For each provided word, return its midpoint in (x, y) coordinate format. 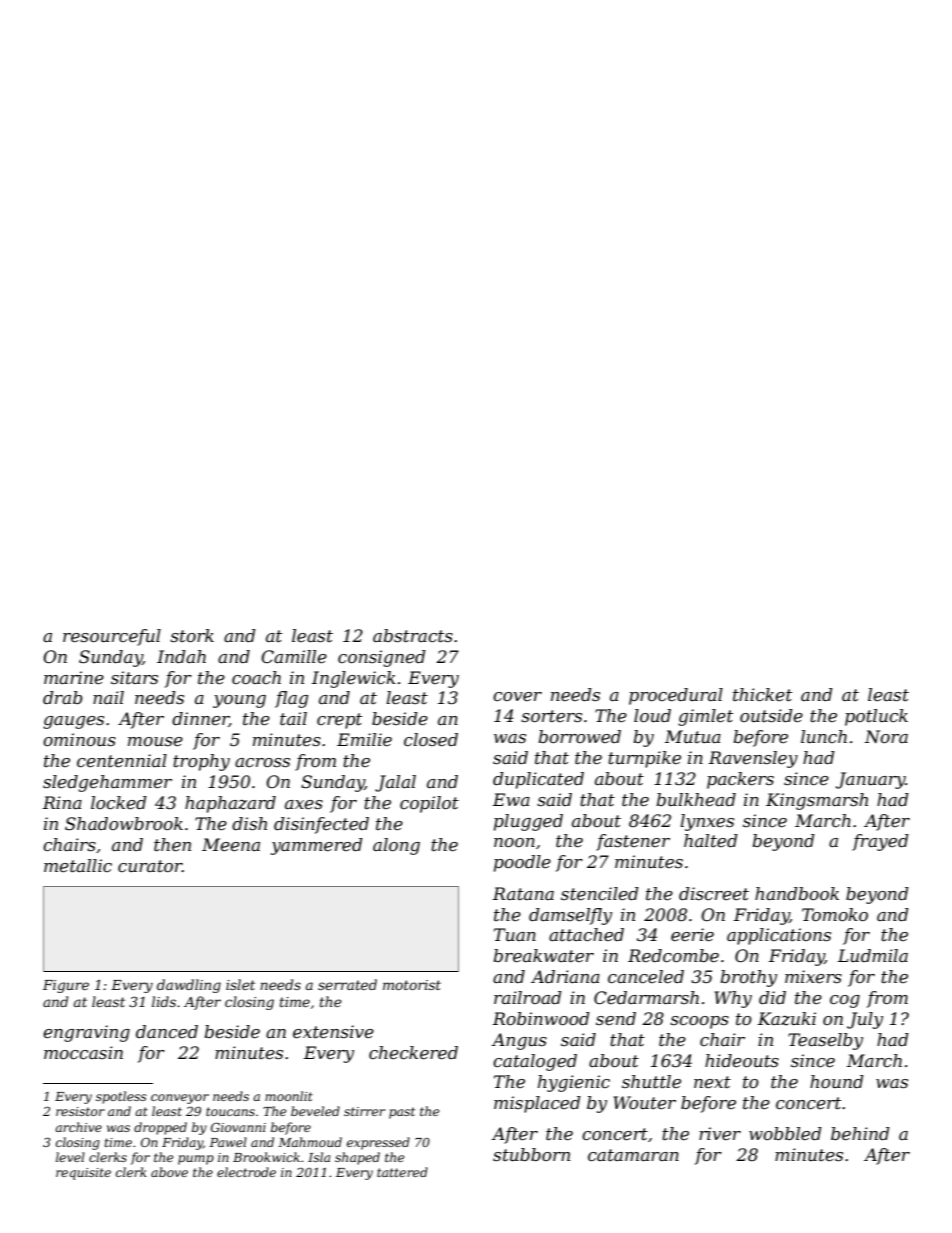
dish (249, 824)
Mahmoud (310, 1142)
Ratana (523, 893)
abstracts (413, 636)
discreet (714, 894)
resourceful (112, 637)
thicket (762, 695)
